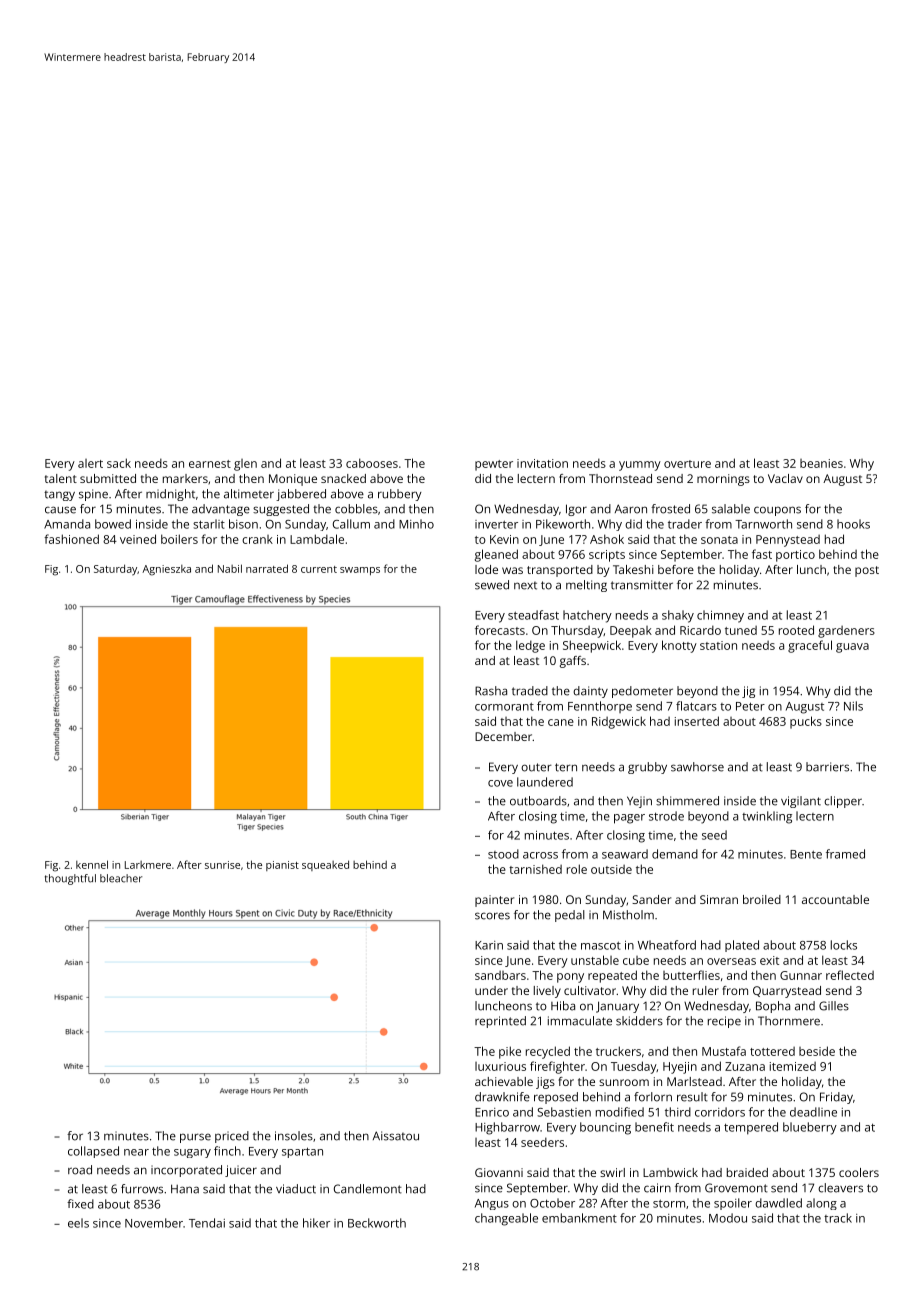 This document has height=1308, width=924. Describe the element at coordinates (801, 802) in the document. I see `vigilant` at that location.
